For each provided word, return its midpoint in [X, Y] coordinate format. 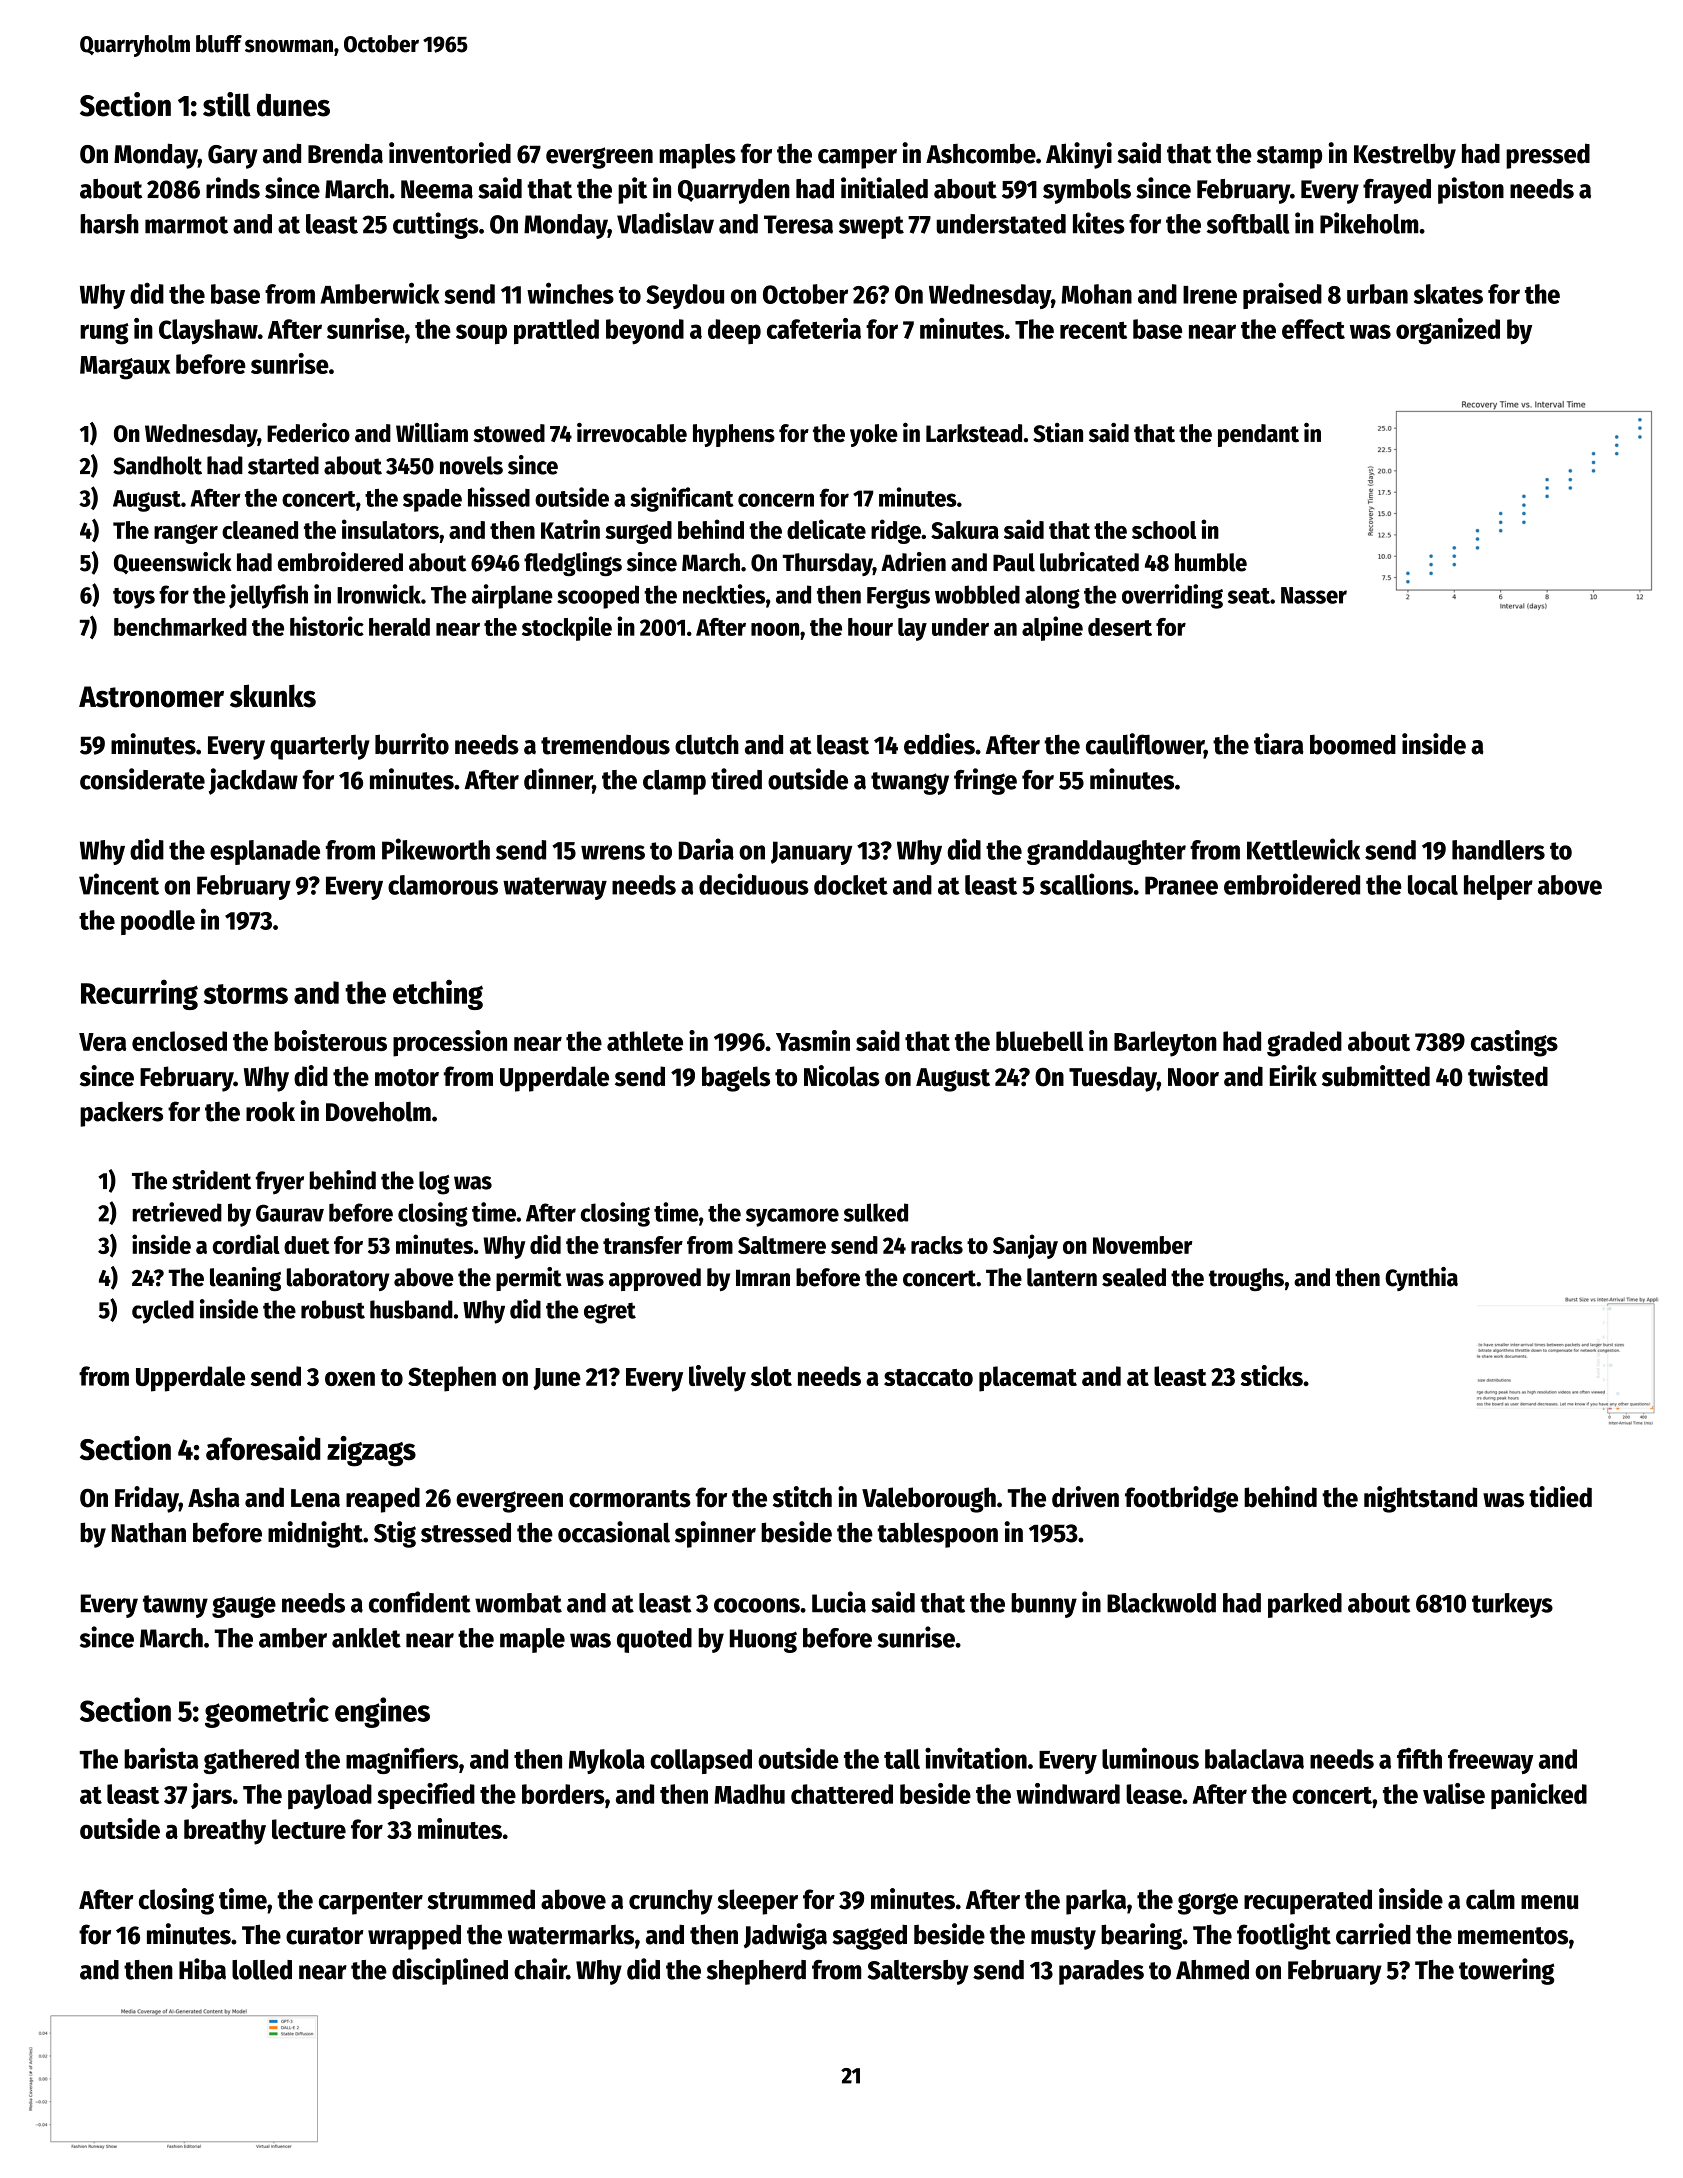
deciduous [754, 884]
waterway [555, 888]
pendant [1258, 435]
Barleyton [1165, 1044]
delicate [826, 529]
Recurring [139, 994]
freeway [1491, 1761]
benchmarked [180, 627]
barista [161, 1758]
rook [270, 1111]
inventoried [450, 153]
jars [211, 1796]
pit [632, 190]
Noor [1193, 1077]
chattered [842, 1794]
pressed [1548, 156]
